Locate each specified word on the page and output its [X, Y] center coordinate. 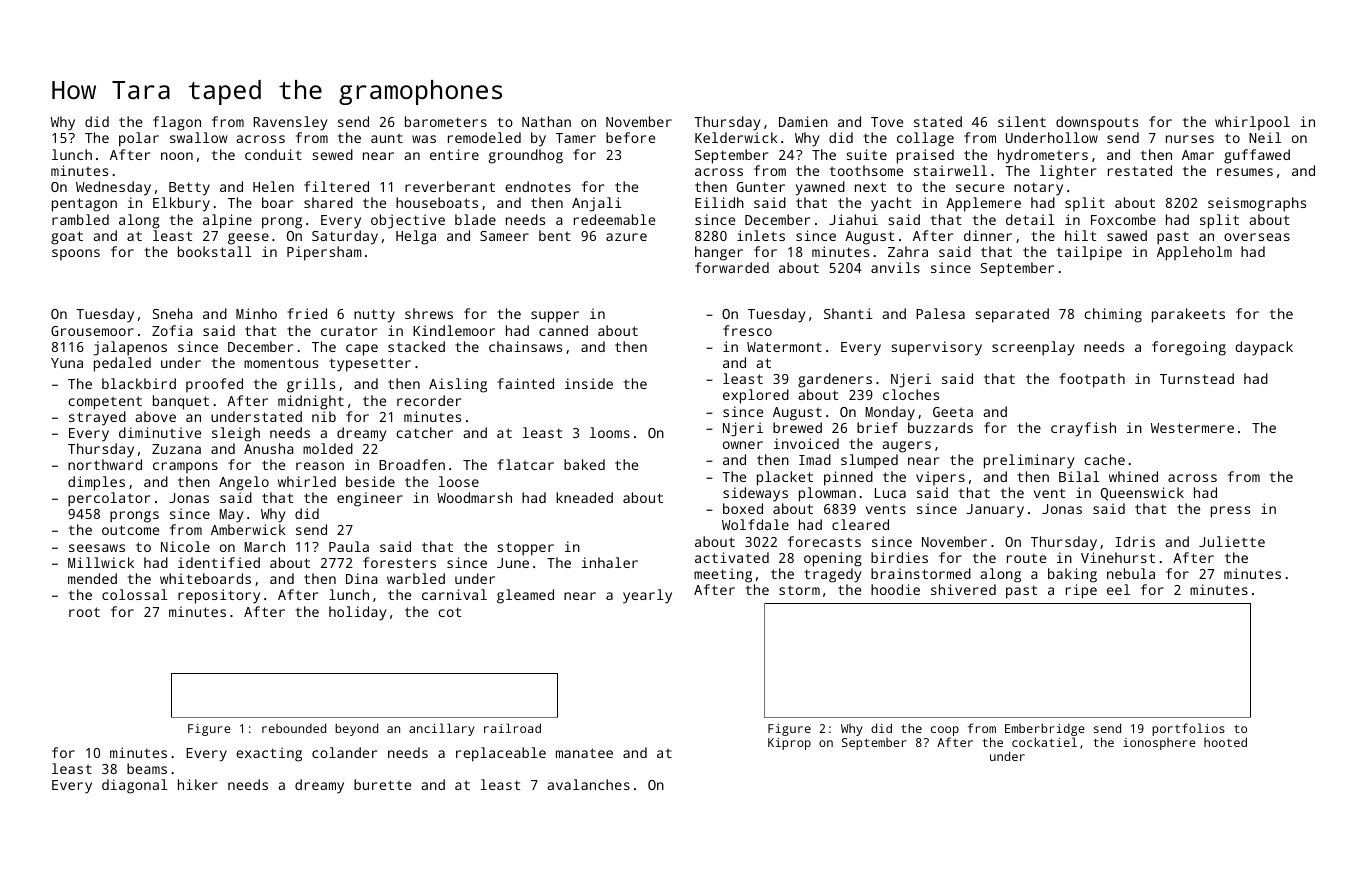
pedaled [122, 364]
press [1230, 512]
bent [555, 235]
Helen [273, 186]
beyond [356, 729]
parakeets [1188, 315]
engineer [370, 499]
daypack [1264, 348]
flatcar [525, 464]
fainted [525, 383]
